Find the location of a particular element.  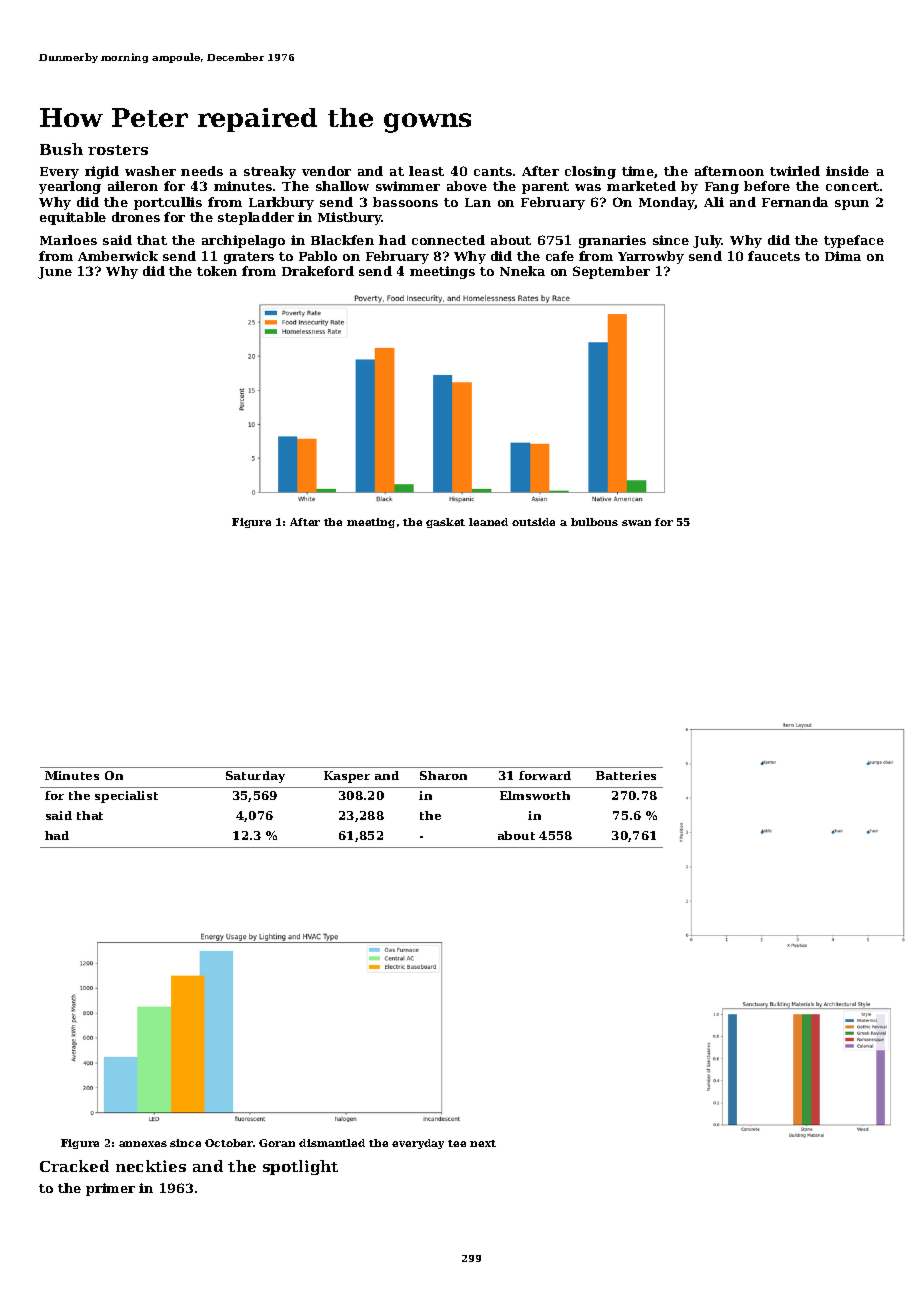

token is located at coordinates (217, 271).
